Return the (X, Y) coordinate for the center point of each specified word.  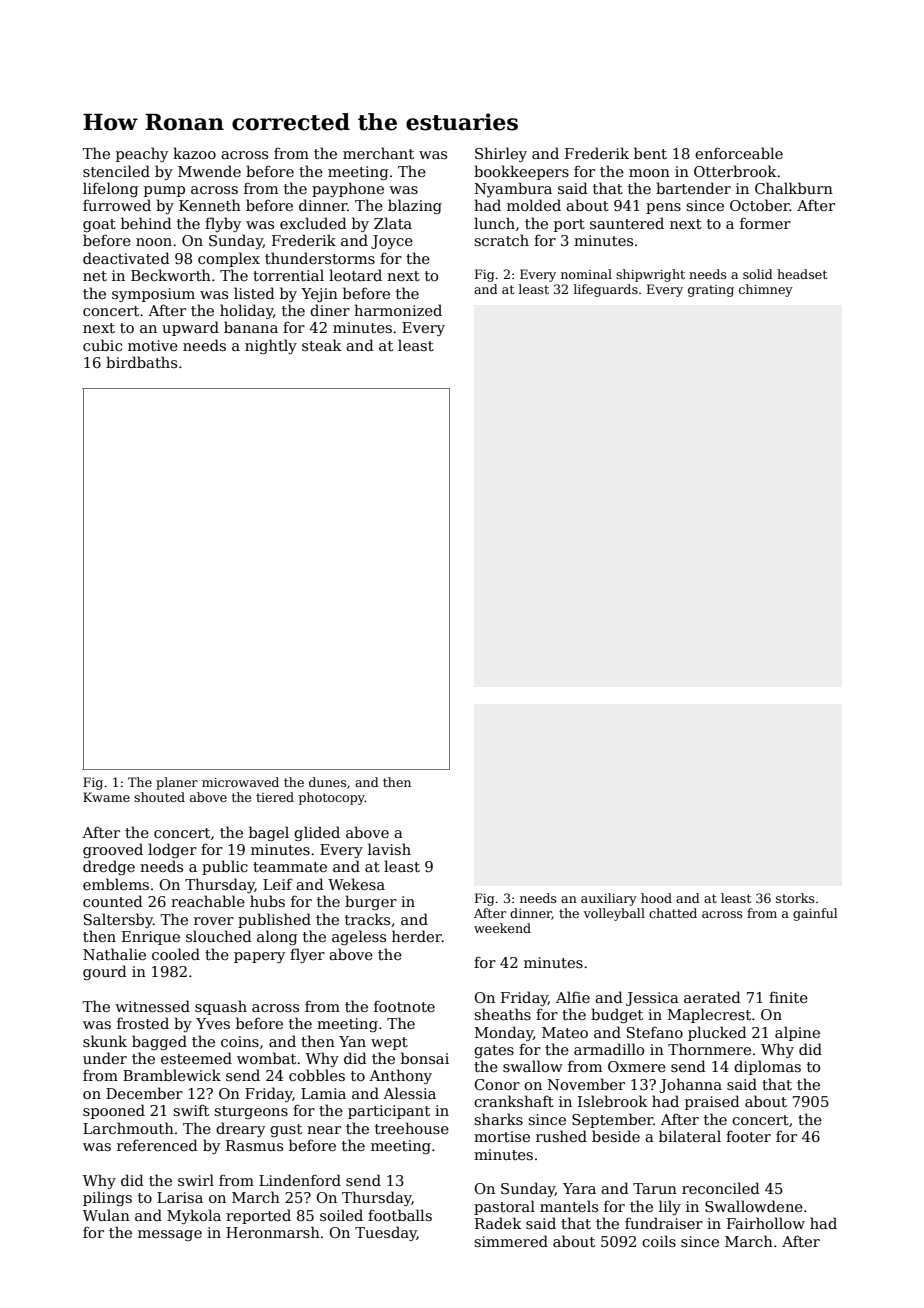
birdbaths (141, 362)
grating (711, 291)
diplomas (767, 1067)
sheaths (502, 1014)
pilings (107, 1198)
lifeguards (606, 290)
